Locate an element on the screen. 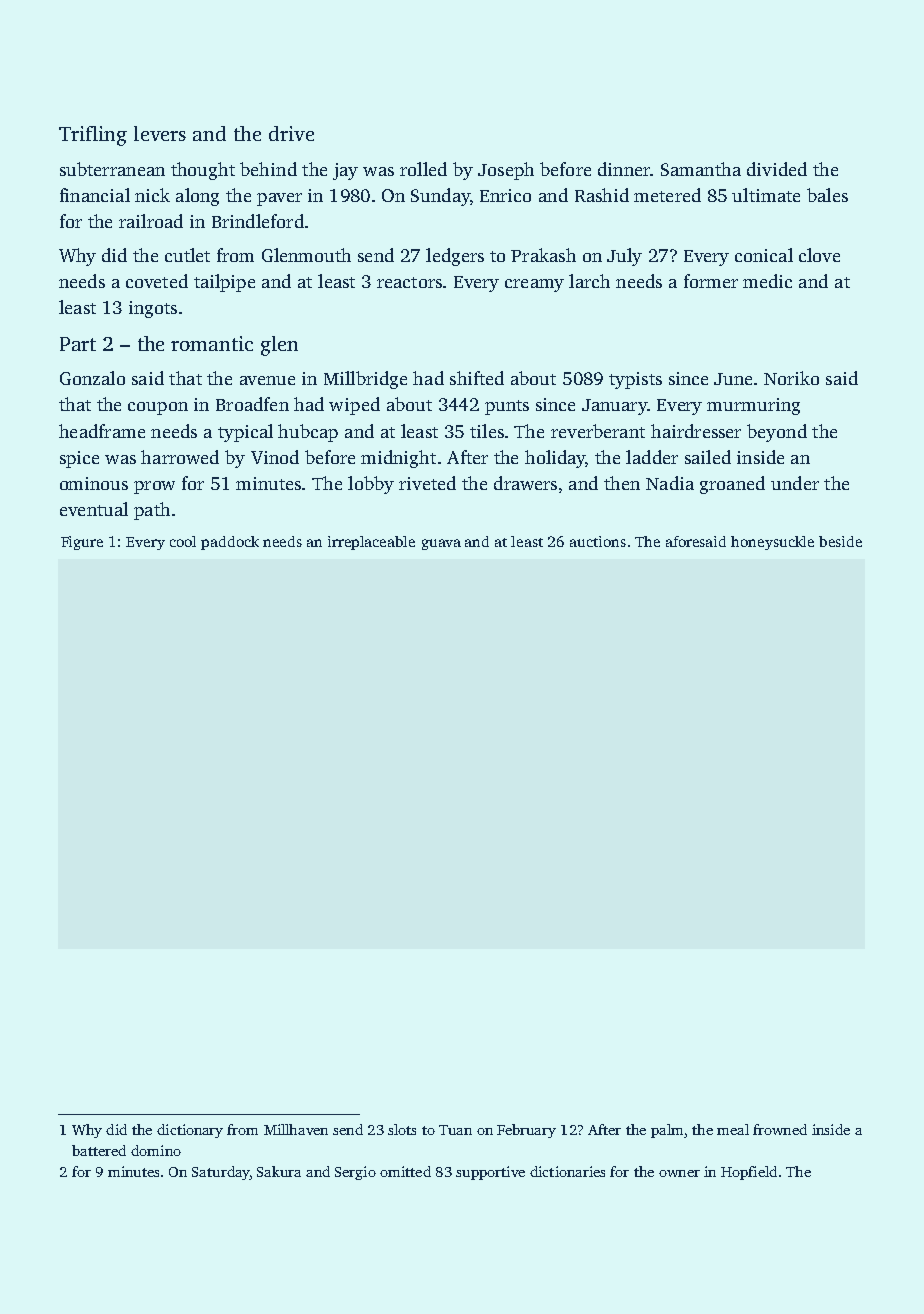 Image resolution: width=924 pixels, height=1314 pixels. irreplaceable is located at coordinates (371, 543).
